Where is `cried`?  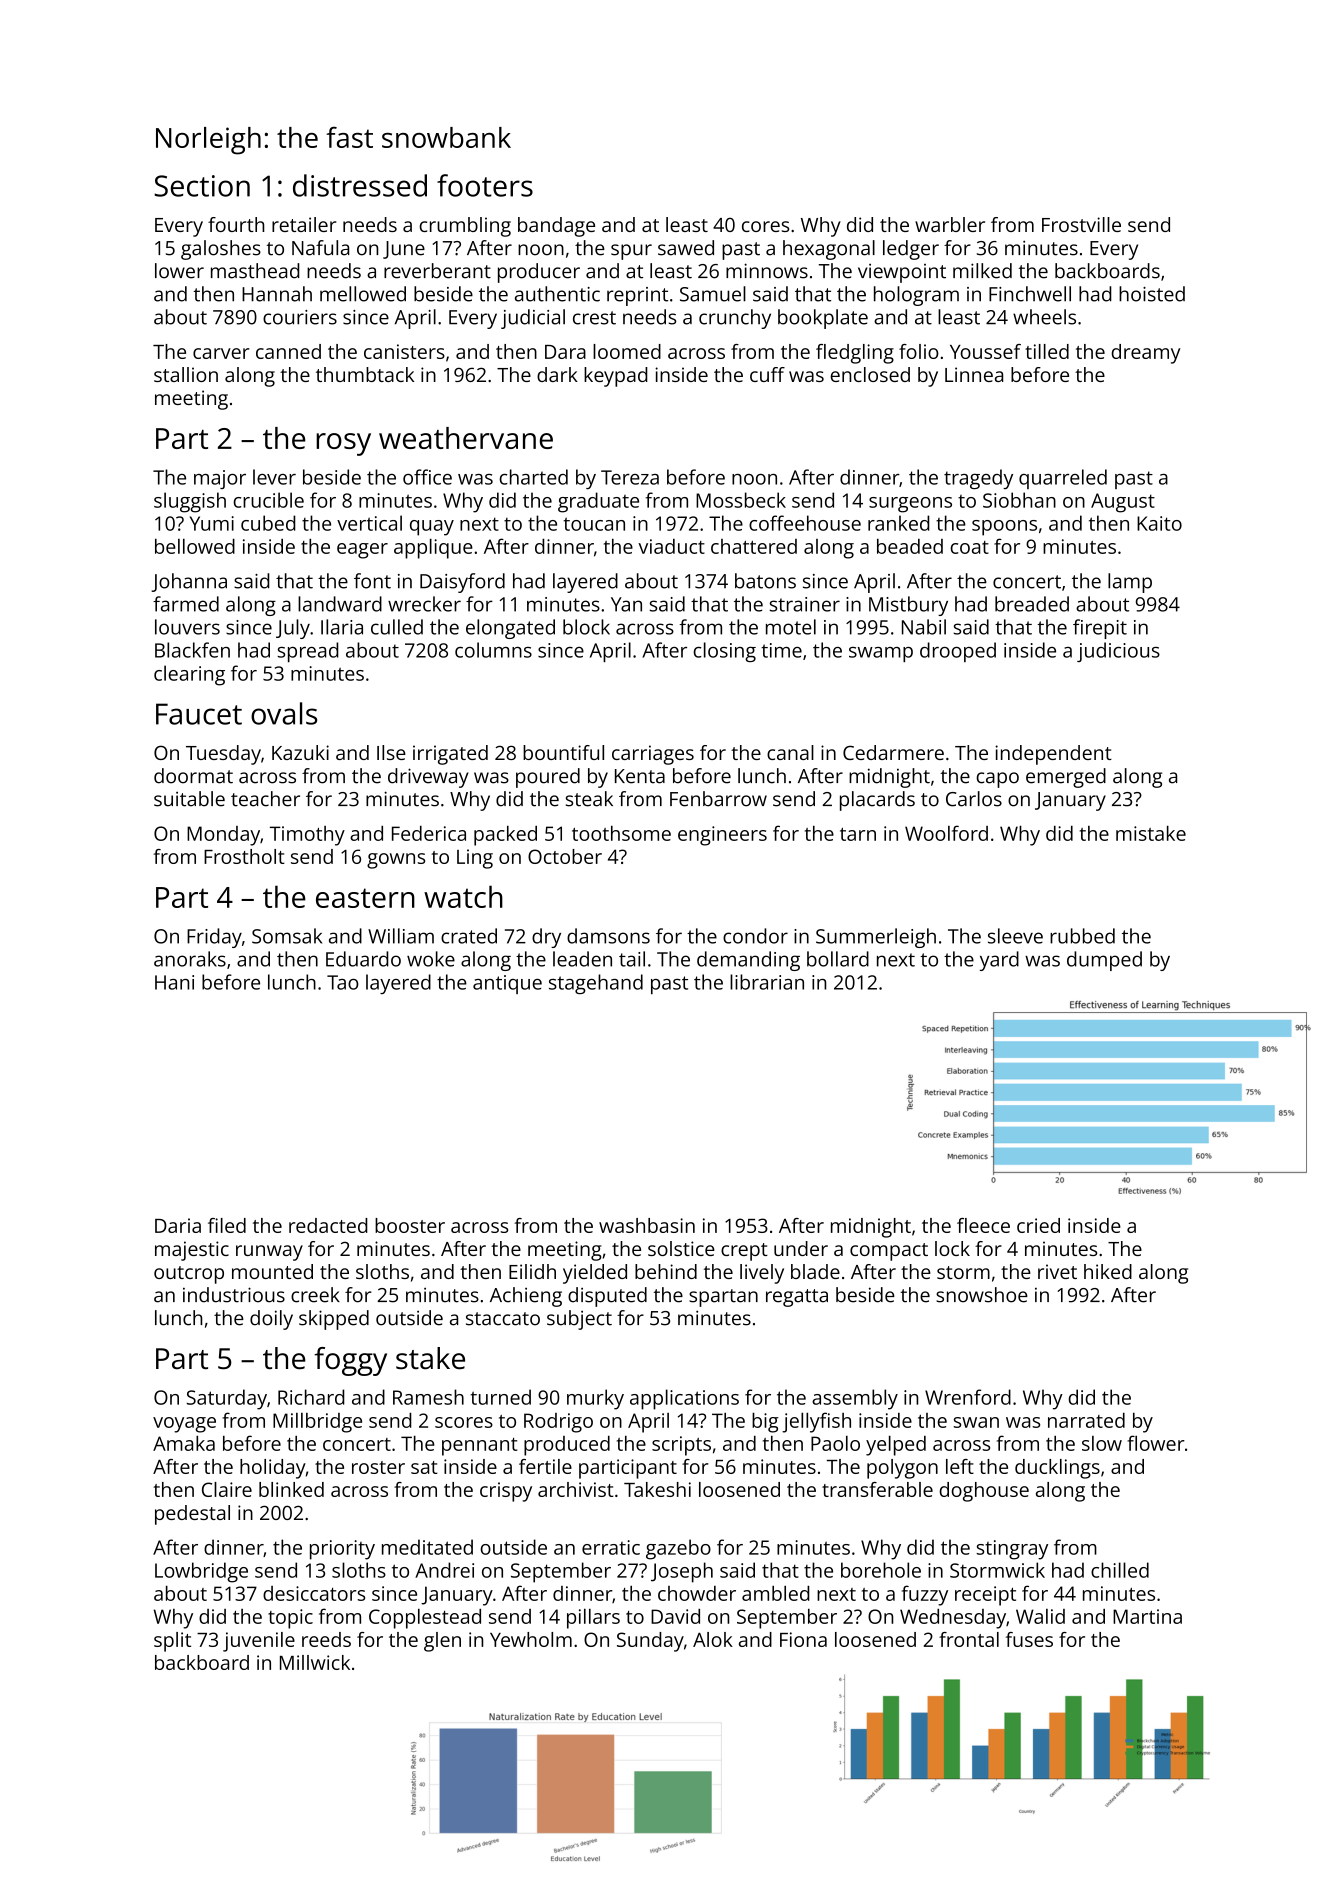
cried is located at coordinates (1038, 1225).
